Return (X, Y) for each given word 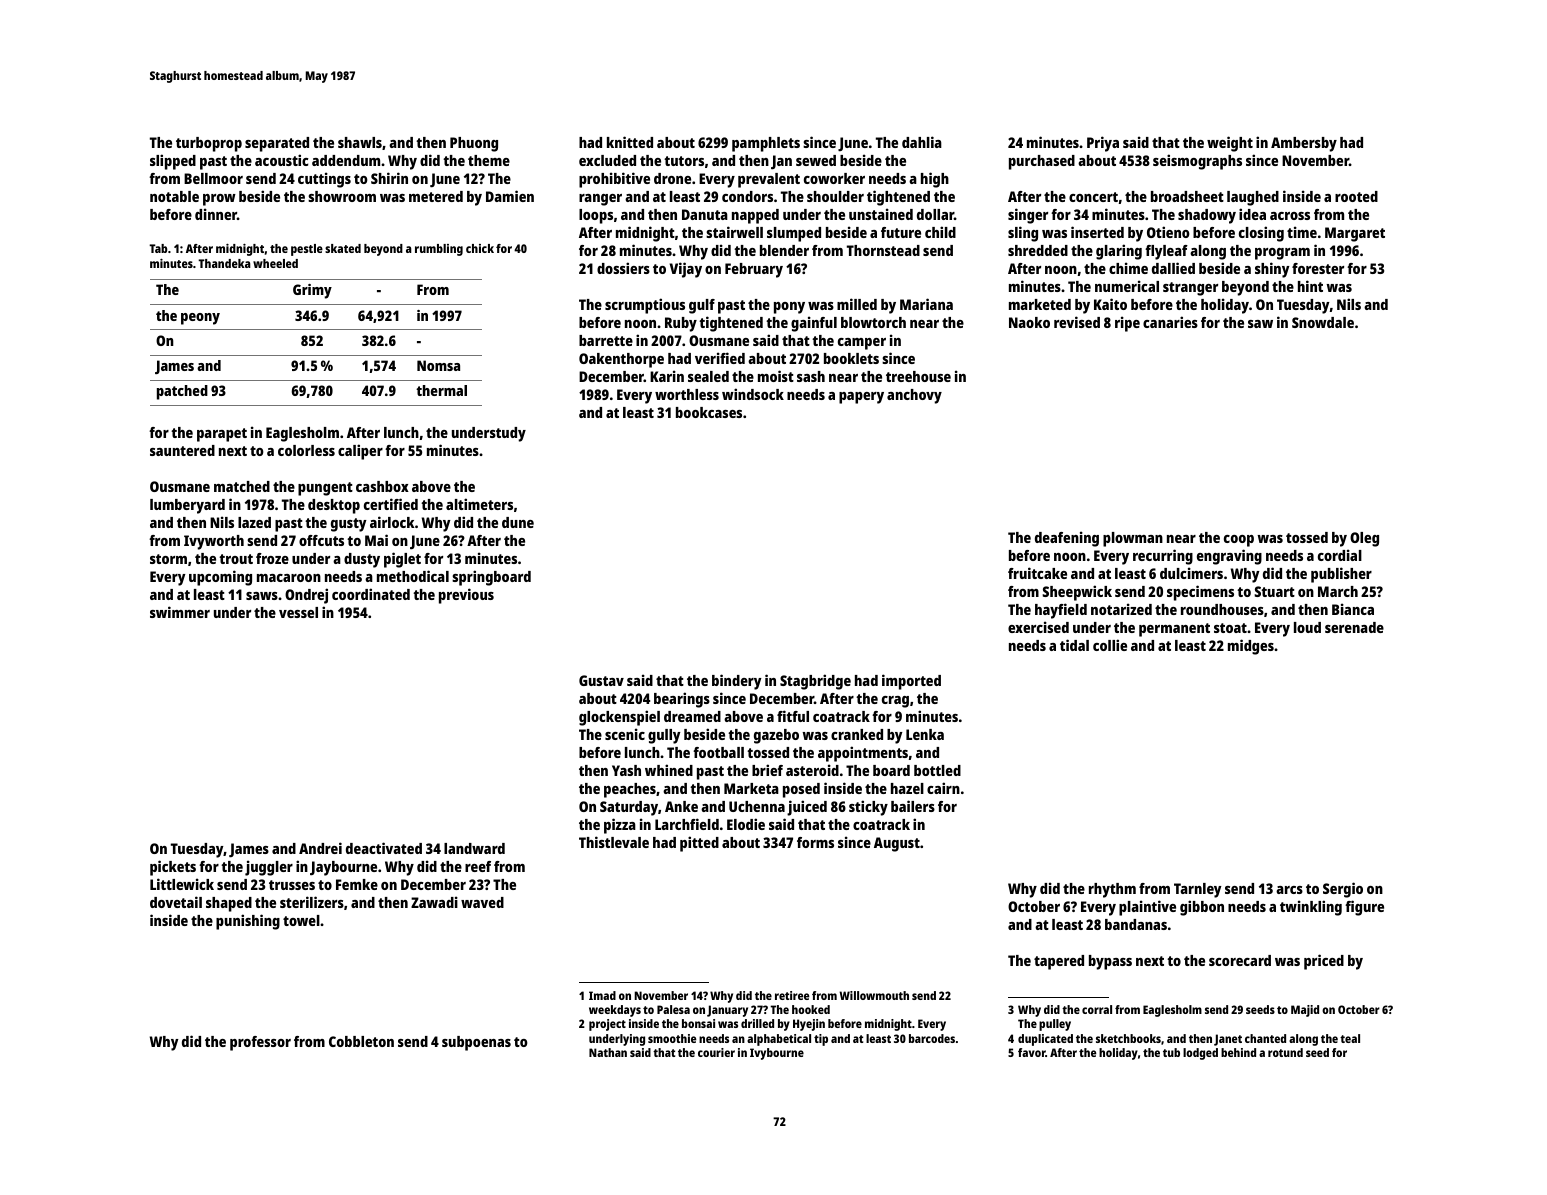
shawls (360, 142)
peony (200, 319)
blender (784, 250)
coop (1239, 541)
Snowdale (1323, 322)
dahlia (922, 142)
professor (260, 1043)
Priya (1103, 144)
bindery (737, 682)
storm (168, 559)
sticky (868, 808)
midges (1251, 647)
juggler (269, 868)
